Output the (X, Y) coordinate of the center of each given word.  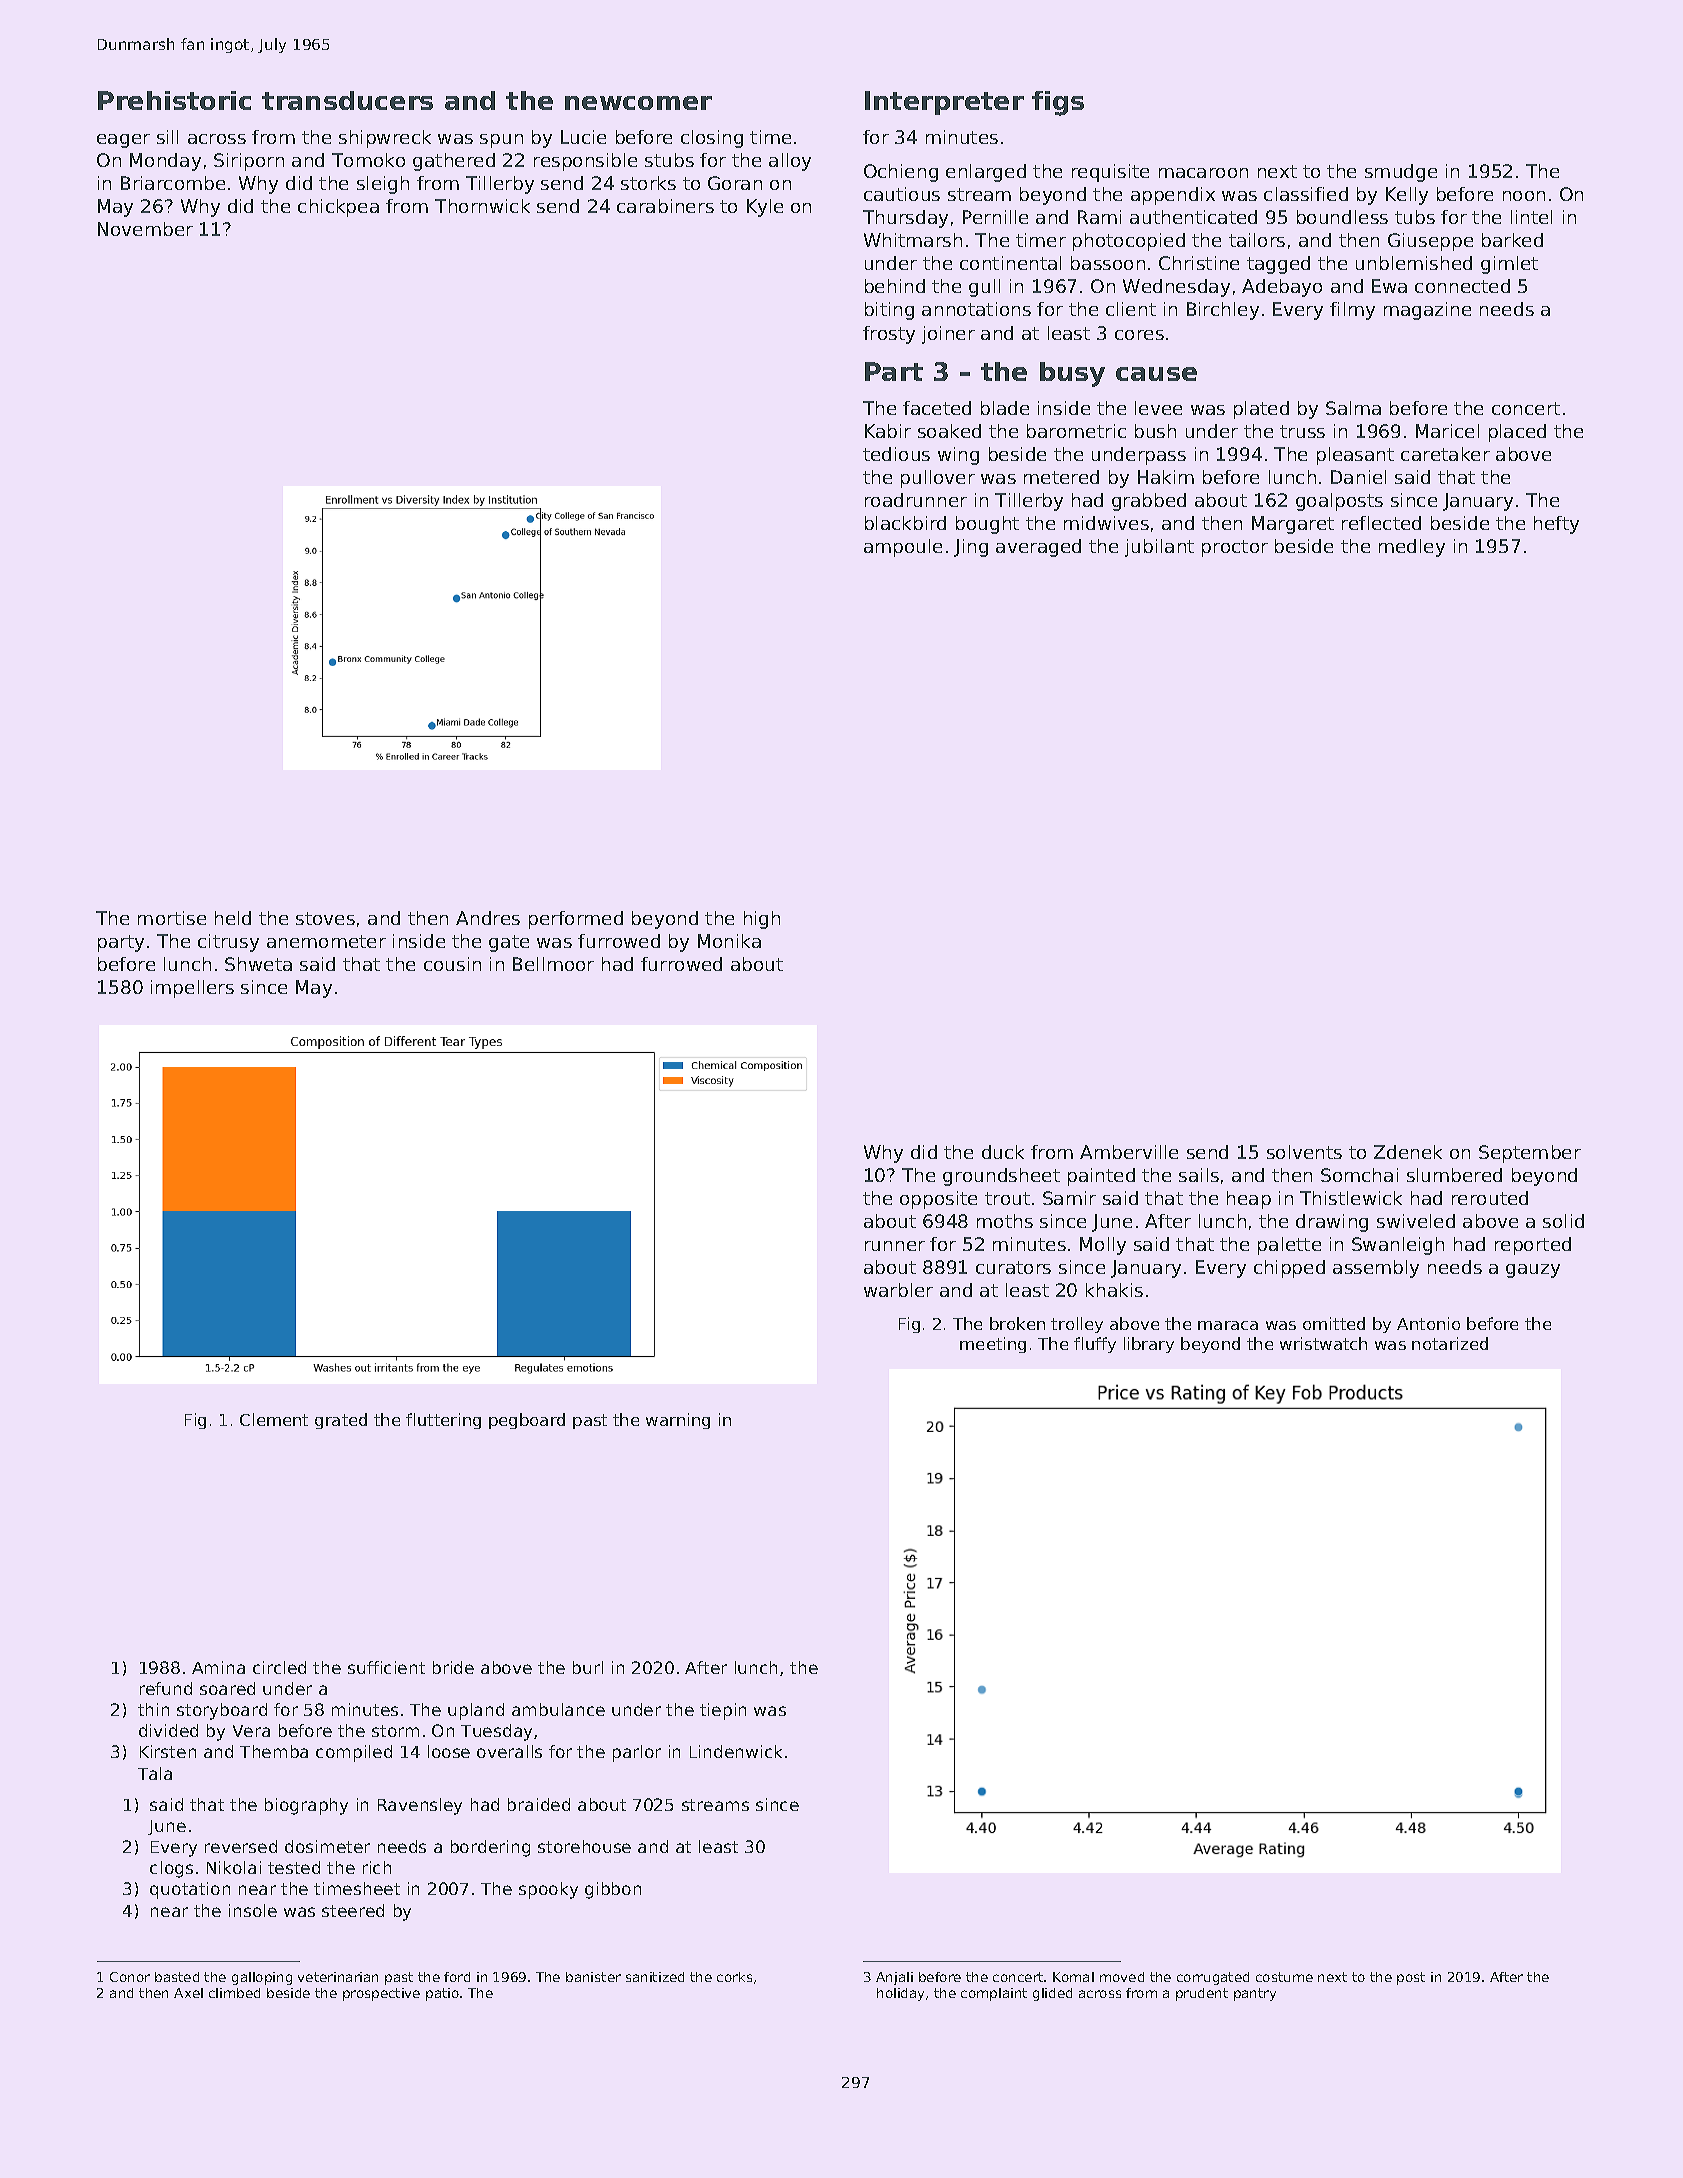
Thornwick (482, 206)
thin (153, 1709)
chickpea (338, 208)
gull (984, 288)
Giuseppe (1430, 242)
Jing (971, 548)
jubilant (1159, 548)
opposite (938, 1200)
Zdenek (1408, 1152)
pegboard (527, 1421)
